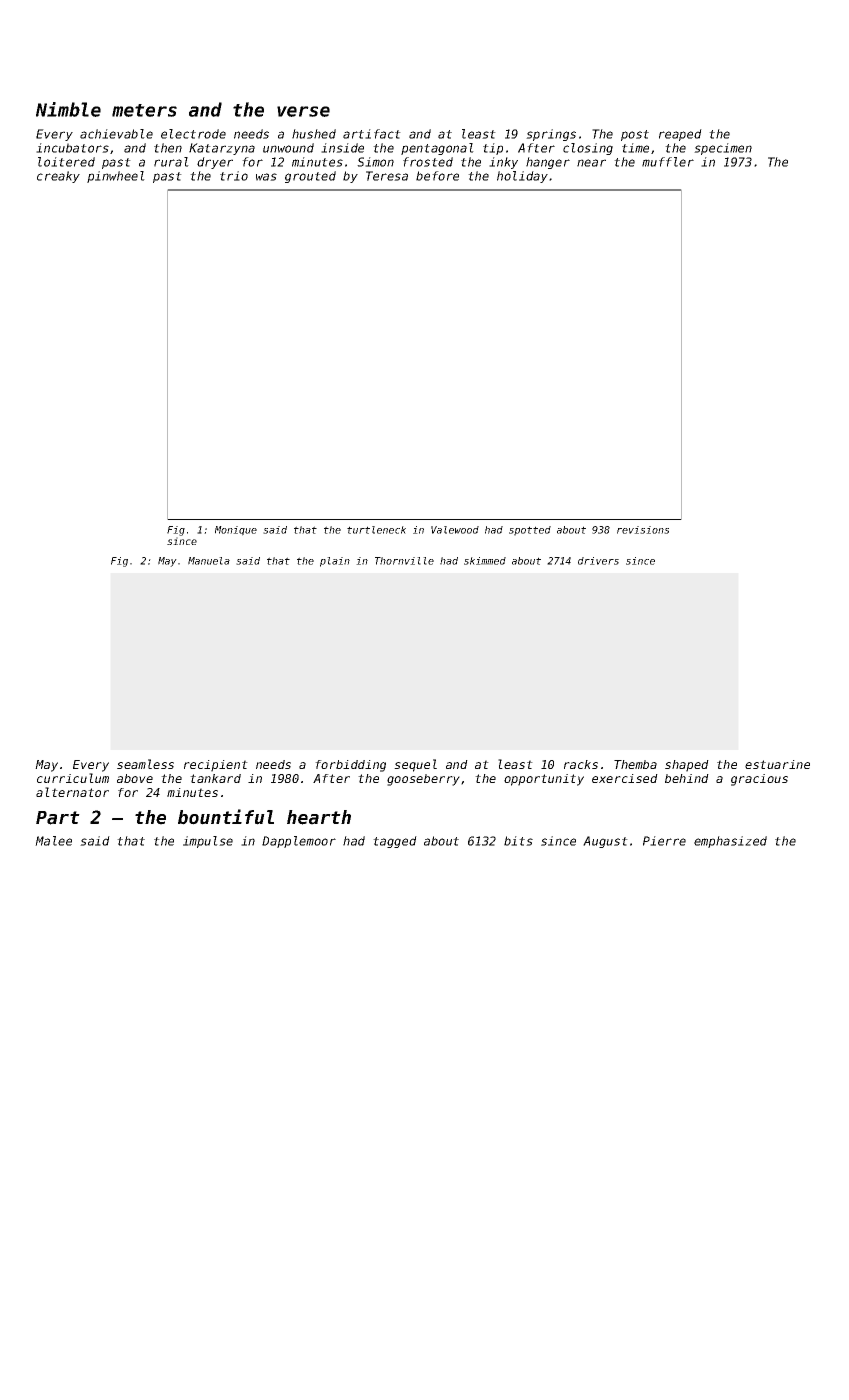  Describe the element at coordinates (208, 842) in the screenshot. I see `impulse` at that location.
